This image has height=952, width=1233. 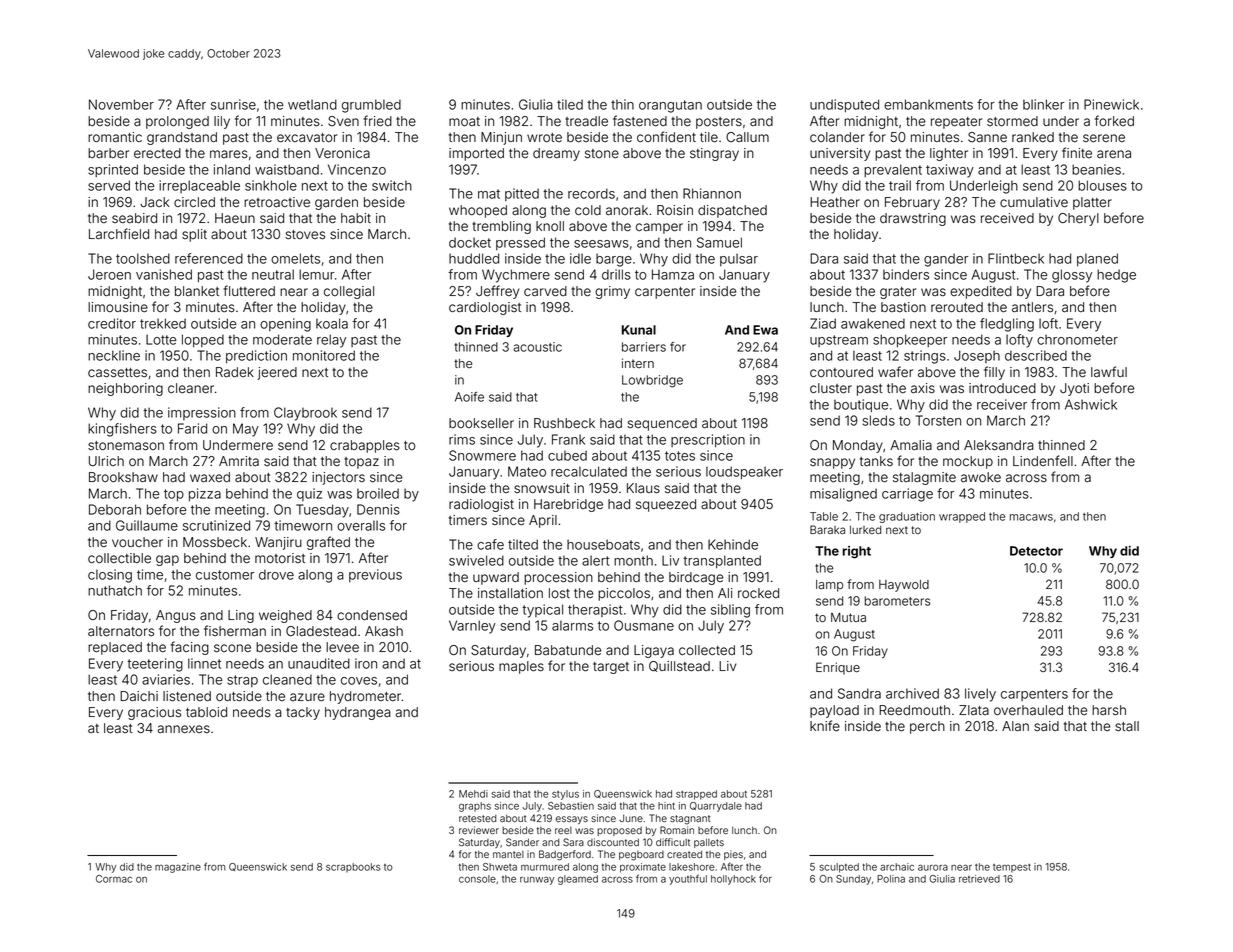 I want to click on annexes, so click(x=184, y=729).
